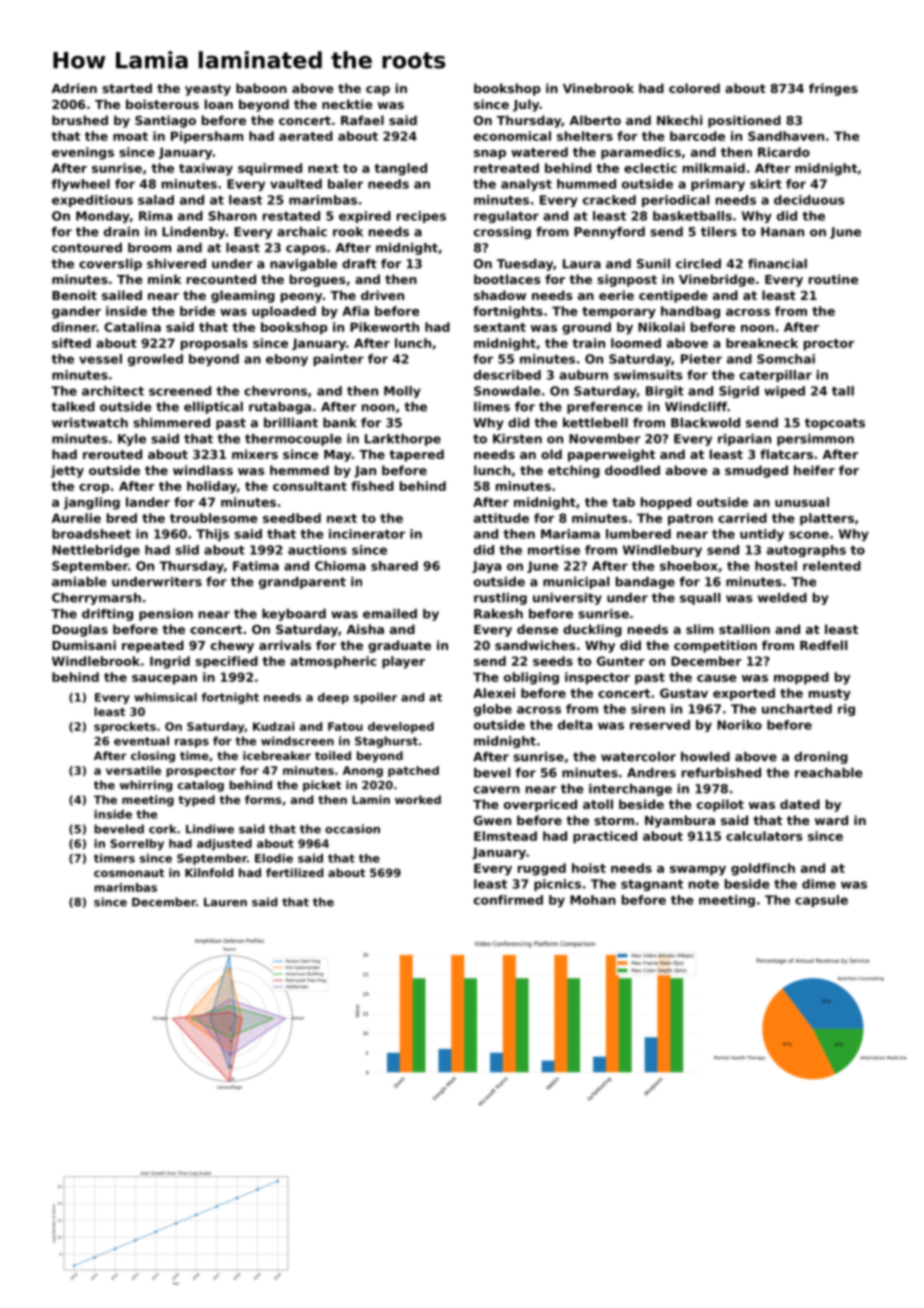  I want to click on smudged, so click(756, 471).
